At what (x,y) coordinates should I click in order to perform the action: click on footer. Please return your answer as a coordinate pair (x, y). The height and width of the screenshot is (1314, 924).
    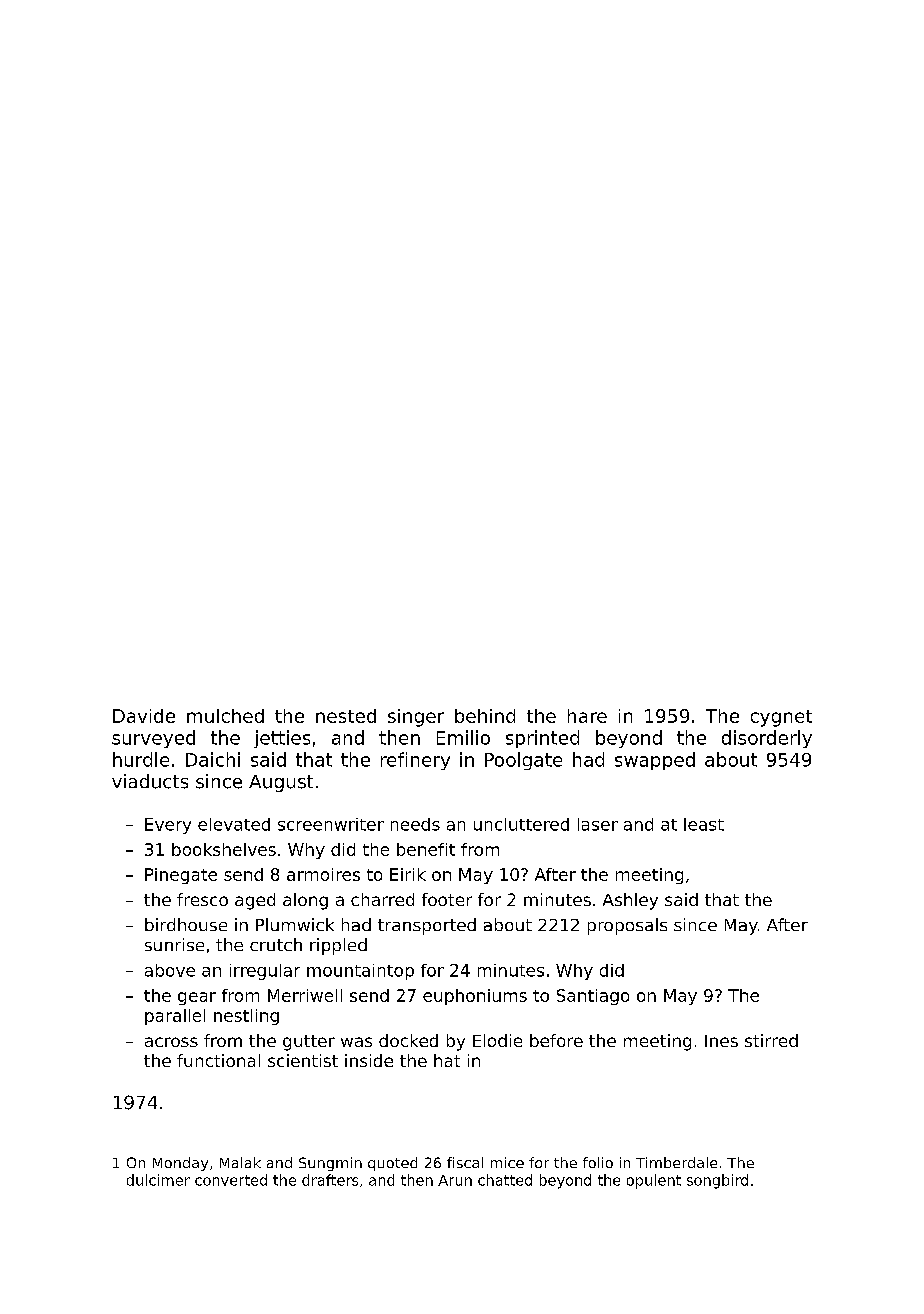
    Looking at the image, I should click on (447, 899).
